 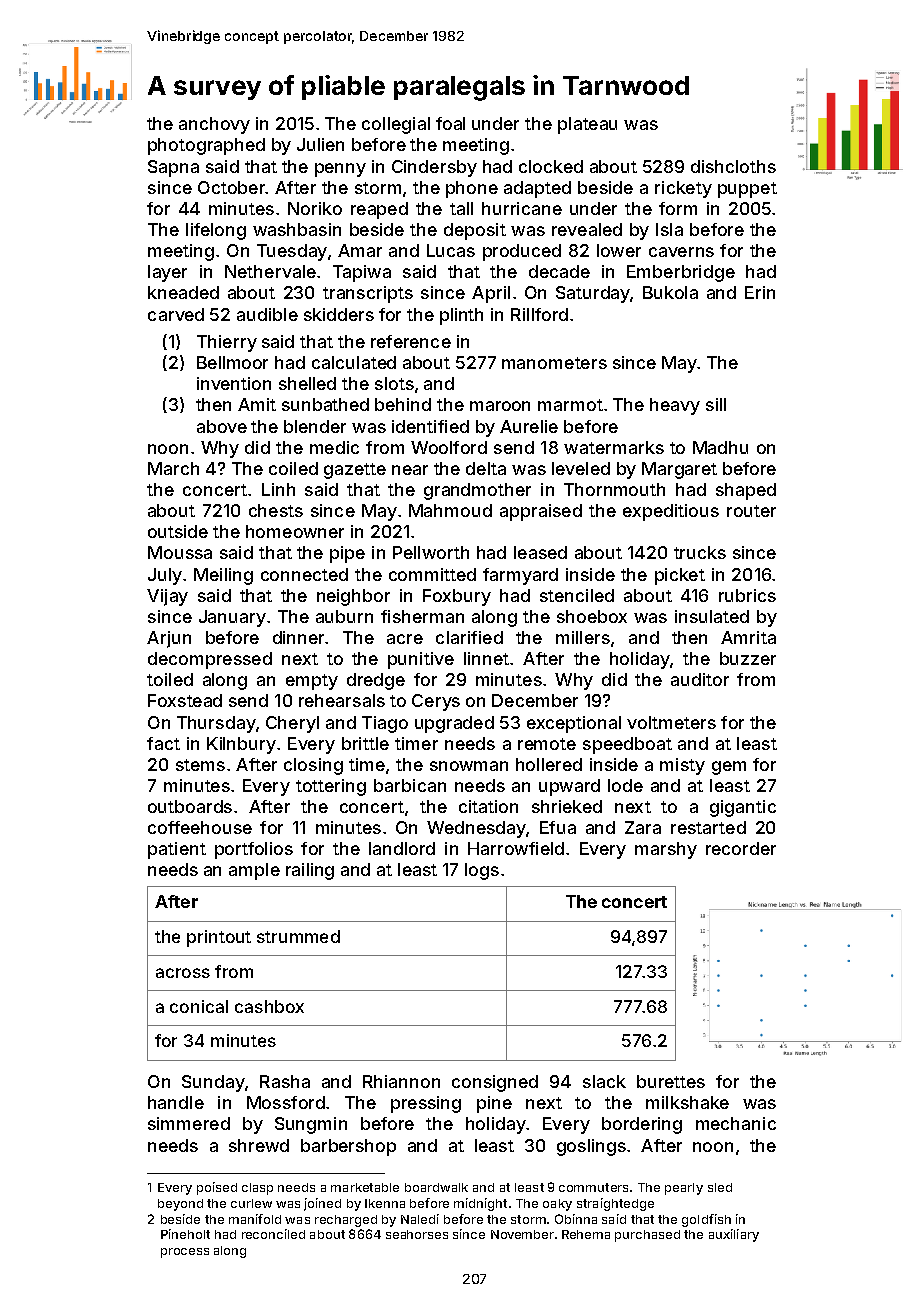 What do you see at coordinates (733, 166) in the screenshot?
I see `dishcloths` at bounding box center [733, 166].
